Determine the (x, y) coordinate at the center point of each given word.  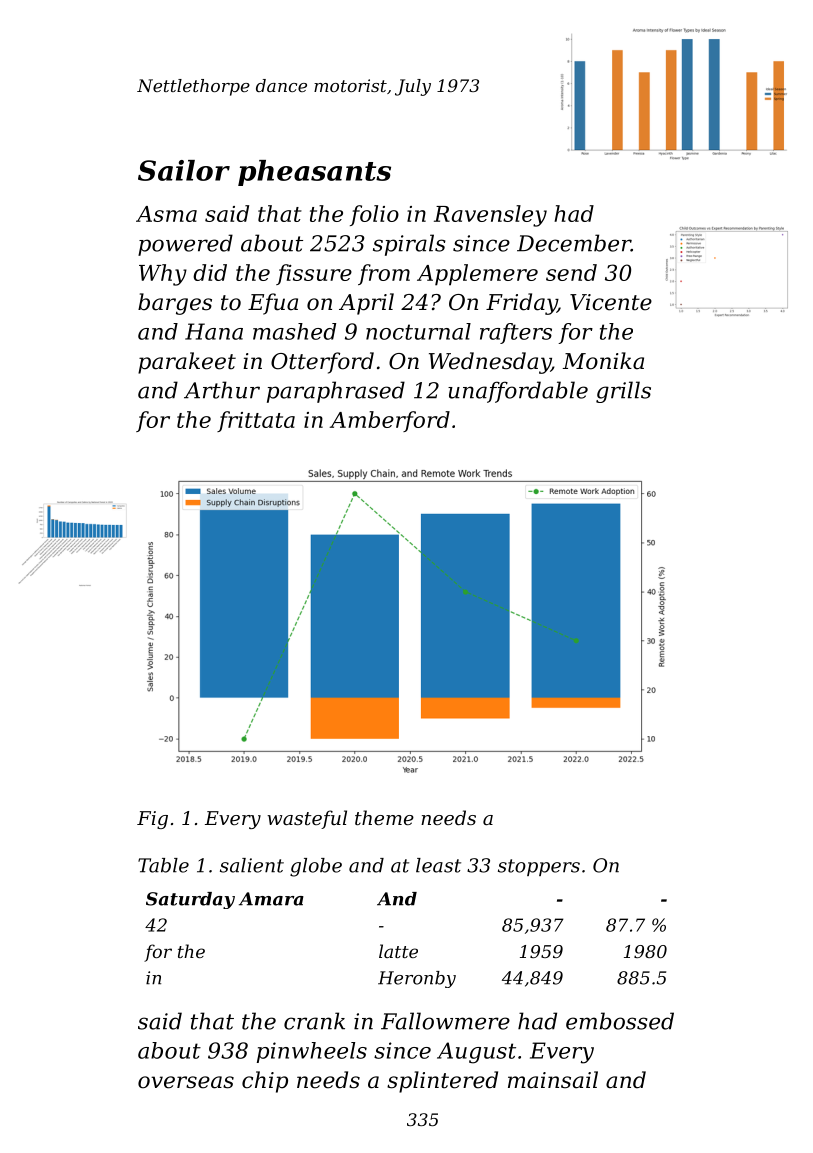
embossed (620, 1021)
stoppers (539, 867)
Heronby (417, 979)
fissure (314, 274)
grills (623, 392)
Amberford (389, 421)
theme (384, 817)
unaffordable (518, 392)
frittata (256, 421)
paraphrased (336, 392)
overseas (186, 1082)
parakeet (187, 363)
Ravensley (490, 216)
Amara (271, 899)
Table (163, 865)
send (571, 272)
